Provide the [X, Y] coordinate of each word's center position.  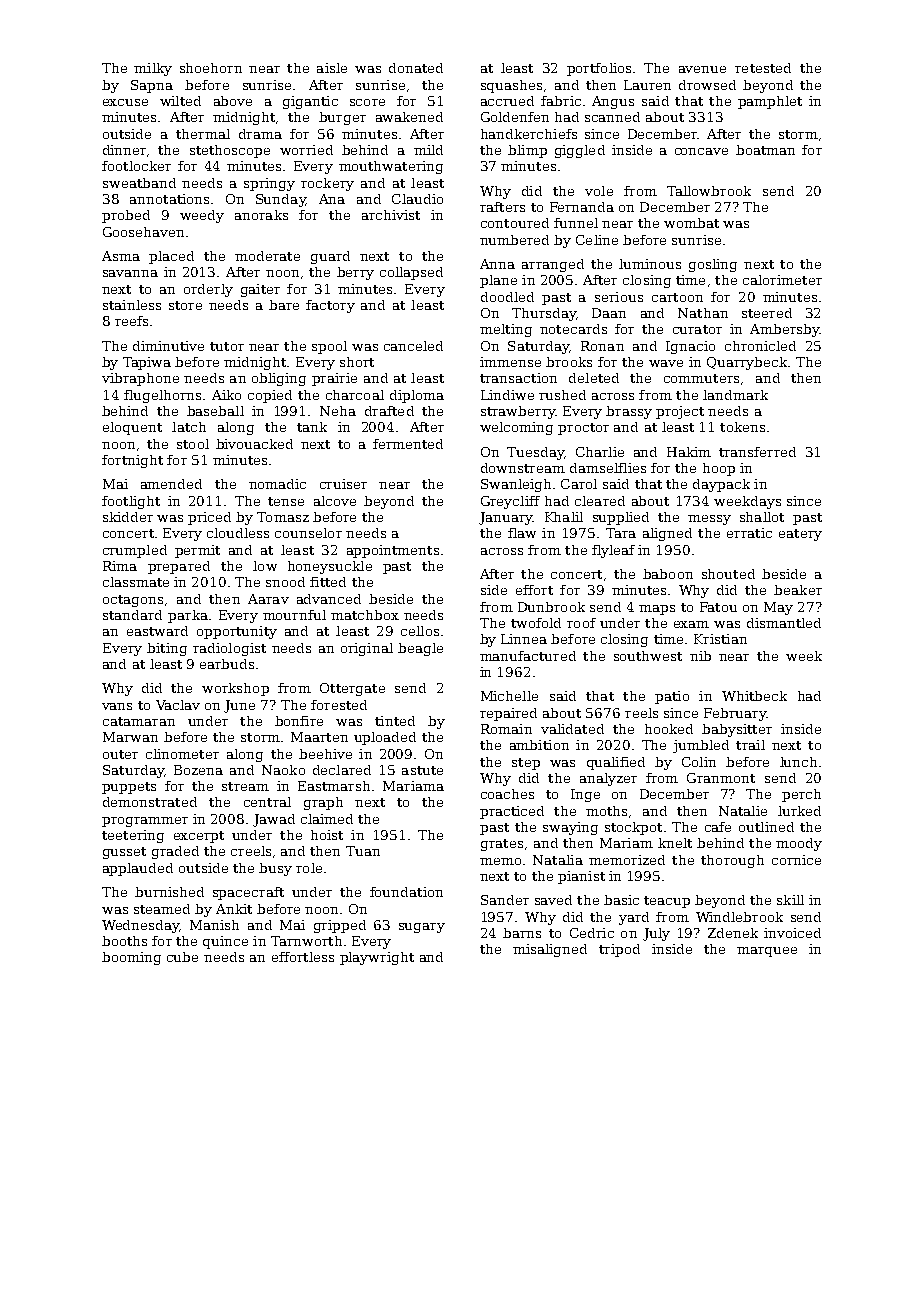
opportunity [237, 632]
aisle [332, 68]
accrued [507, 101]
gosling [713, 265]
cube [182, 957]
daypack [721, 485]
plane [498, 281]
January [506, 518]
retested [763, 68]
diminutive [168, 346]
